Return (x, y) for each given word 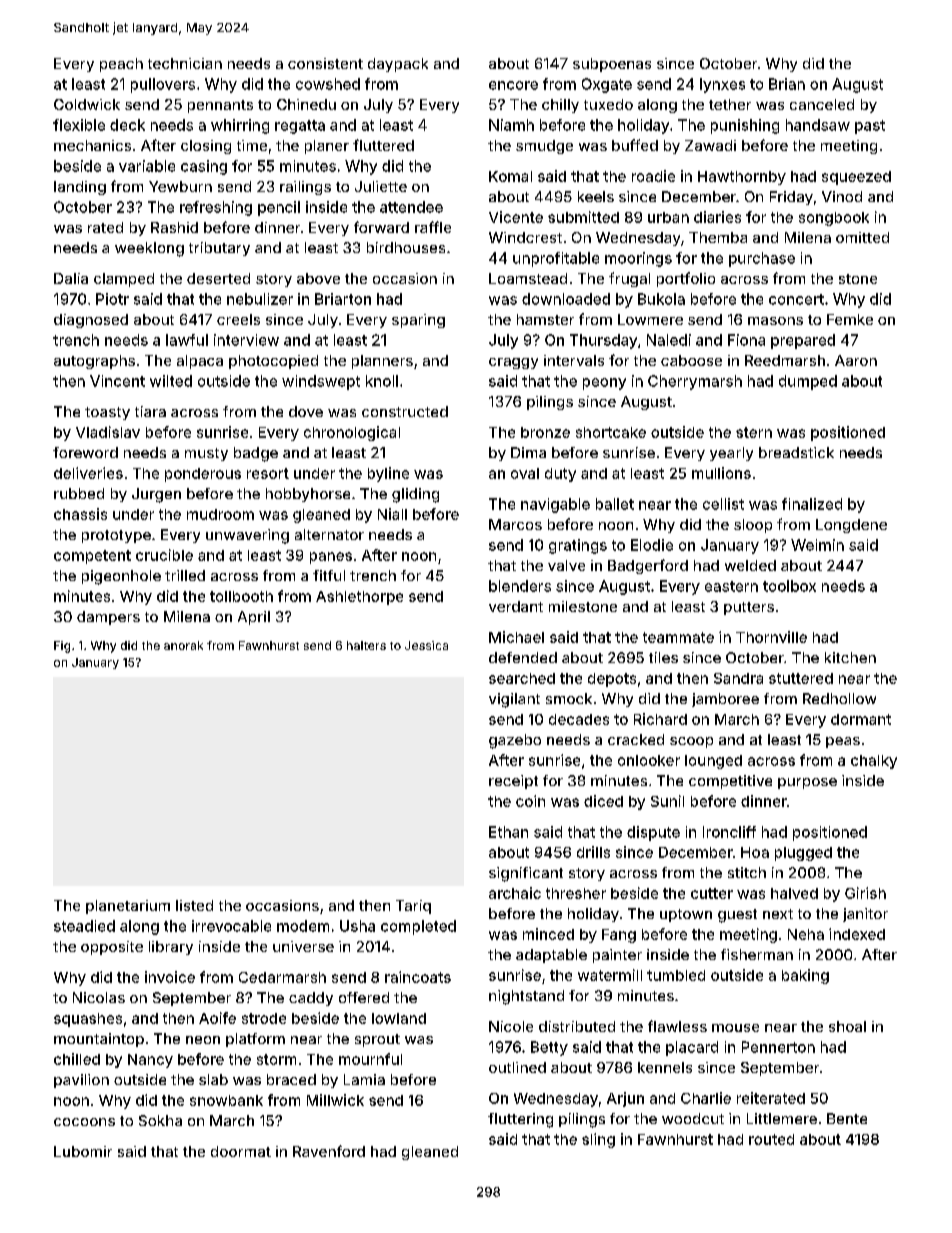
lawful (187, 340)
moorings (638, 259)
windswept (321, 382)
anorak (183, 645)
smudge (544, 147)
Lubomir (83, 1151)
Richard (660, 719)
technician (185, 63)
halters (366, 645)
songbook (834, 219)
